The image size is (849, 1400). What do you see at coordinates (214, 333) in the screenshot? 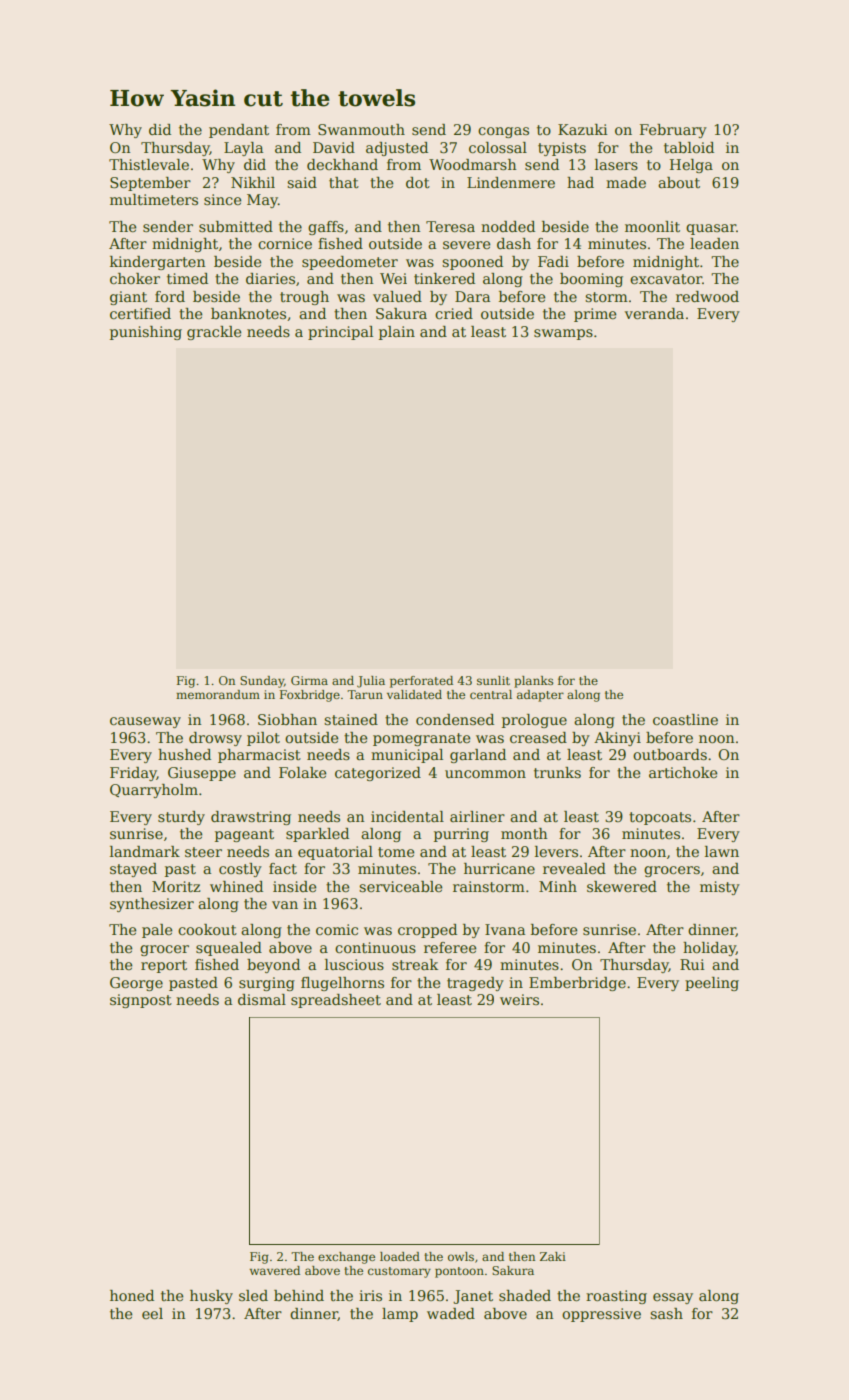
I see `grackle` at bounding box center [214, 333].
